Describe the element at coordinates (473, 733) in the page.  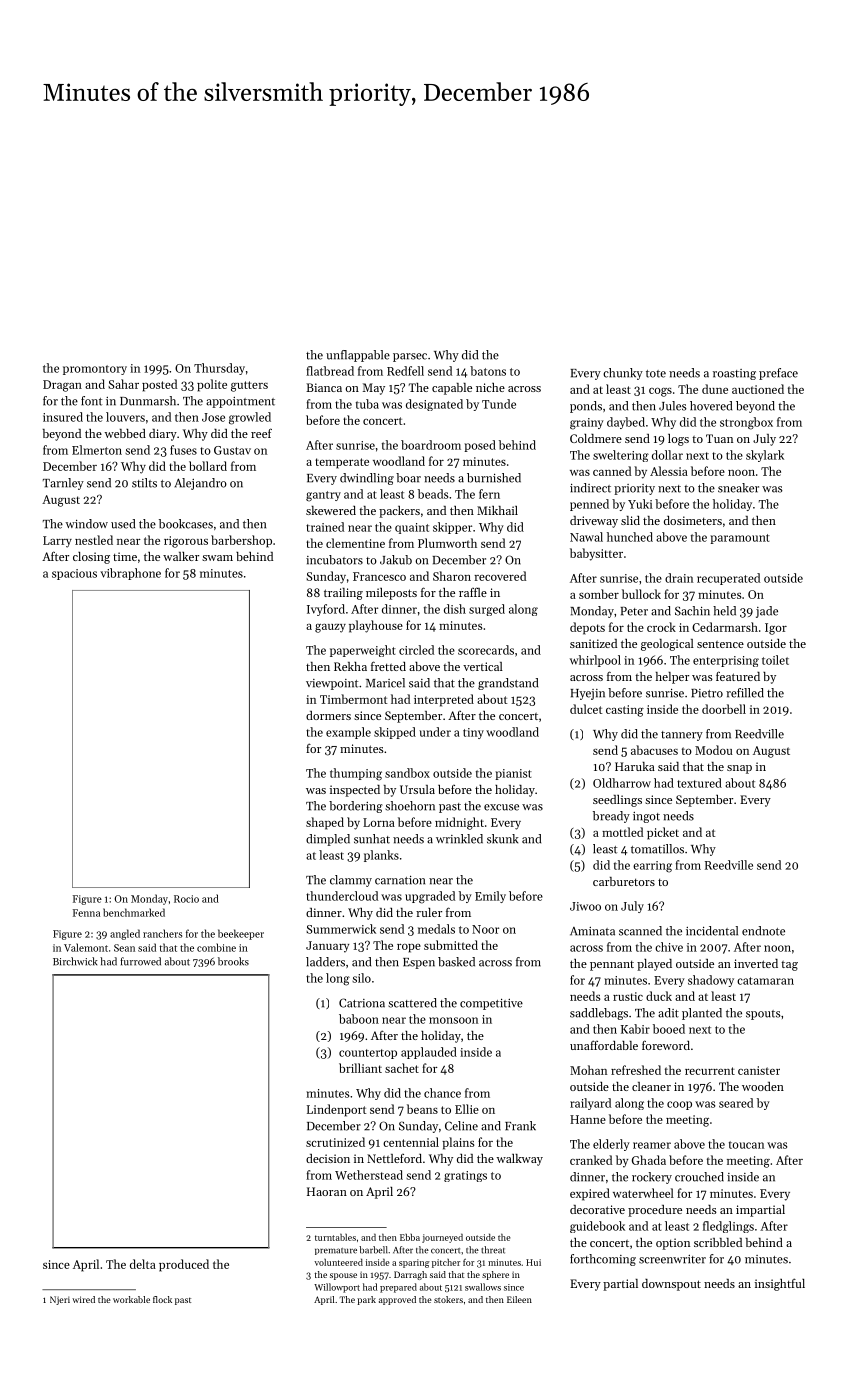
I see `tiny` at that location.
